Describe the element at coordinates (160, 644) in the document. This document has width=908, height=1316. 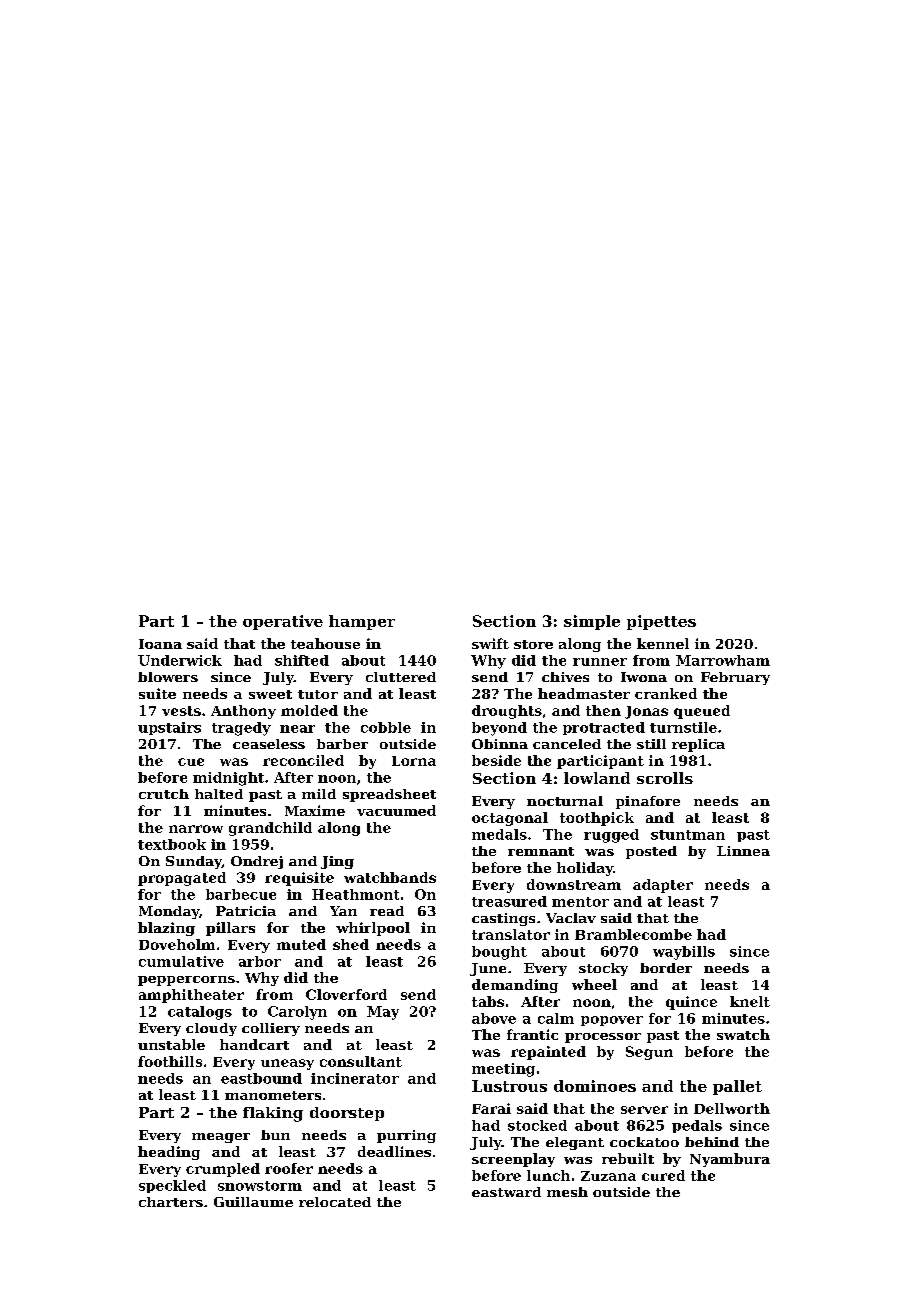
I see `Ioana` at that location.
